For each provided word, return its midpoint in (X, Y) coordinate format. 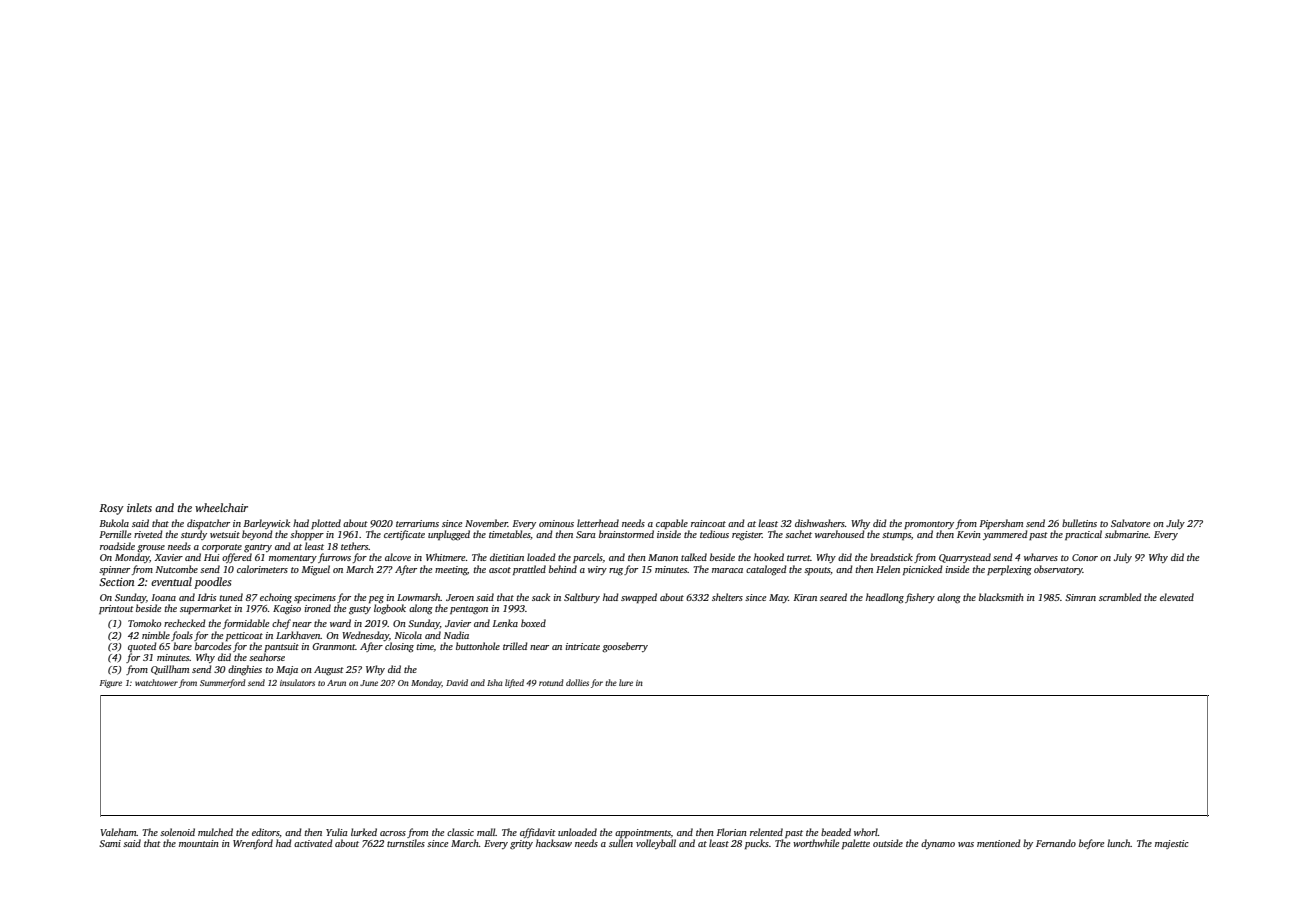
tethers (355, 546)
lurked (364, 832)
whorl (866, 832)
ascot (500, 570)
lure (626, 682)
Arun (336, 683)
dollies (577, 682)
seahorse (267, 657)
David (457, 682)
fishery (920, 598)
